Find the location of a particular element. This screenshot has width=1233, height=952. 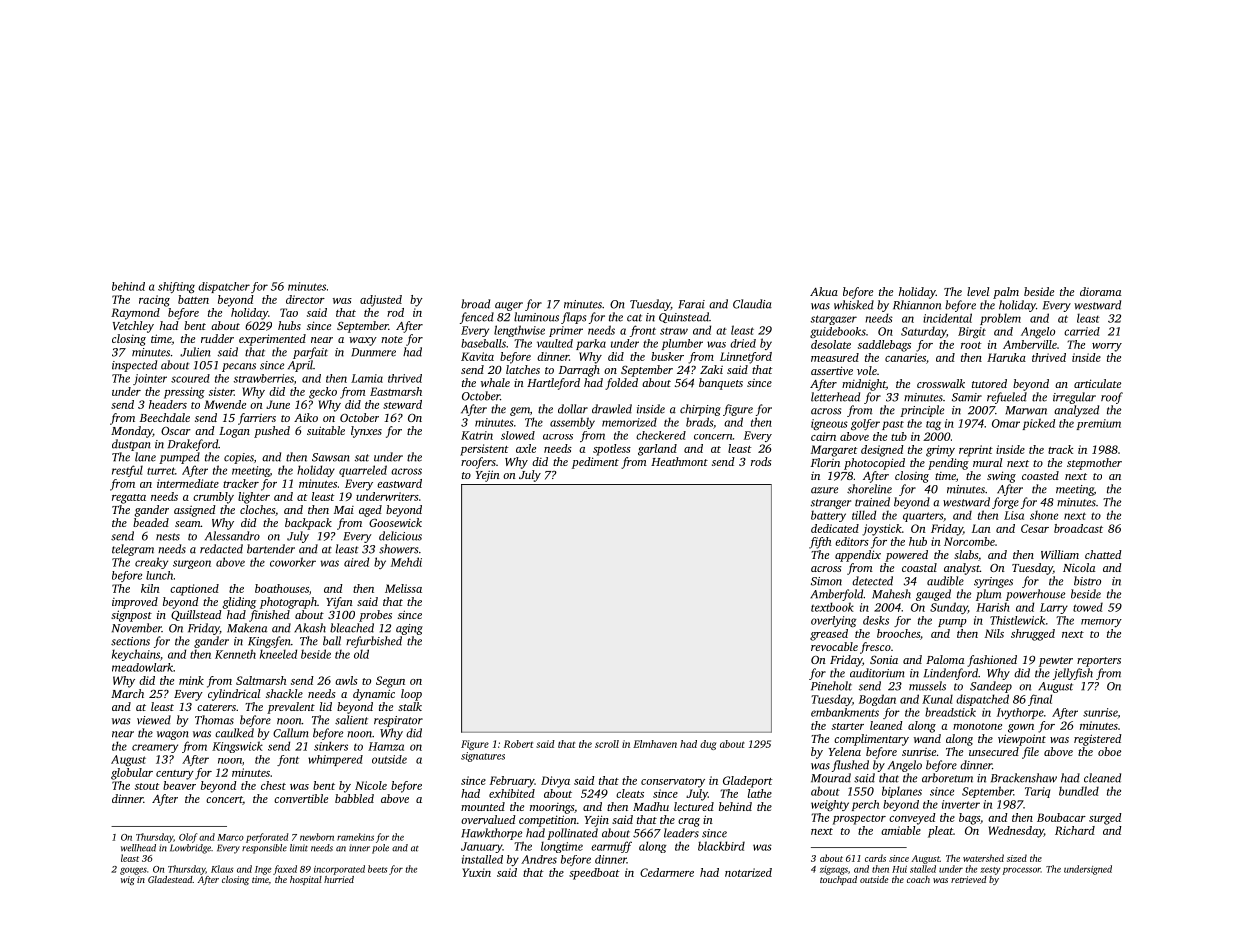

memory is located at coordinates (1101, 623).
